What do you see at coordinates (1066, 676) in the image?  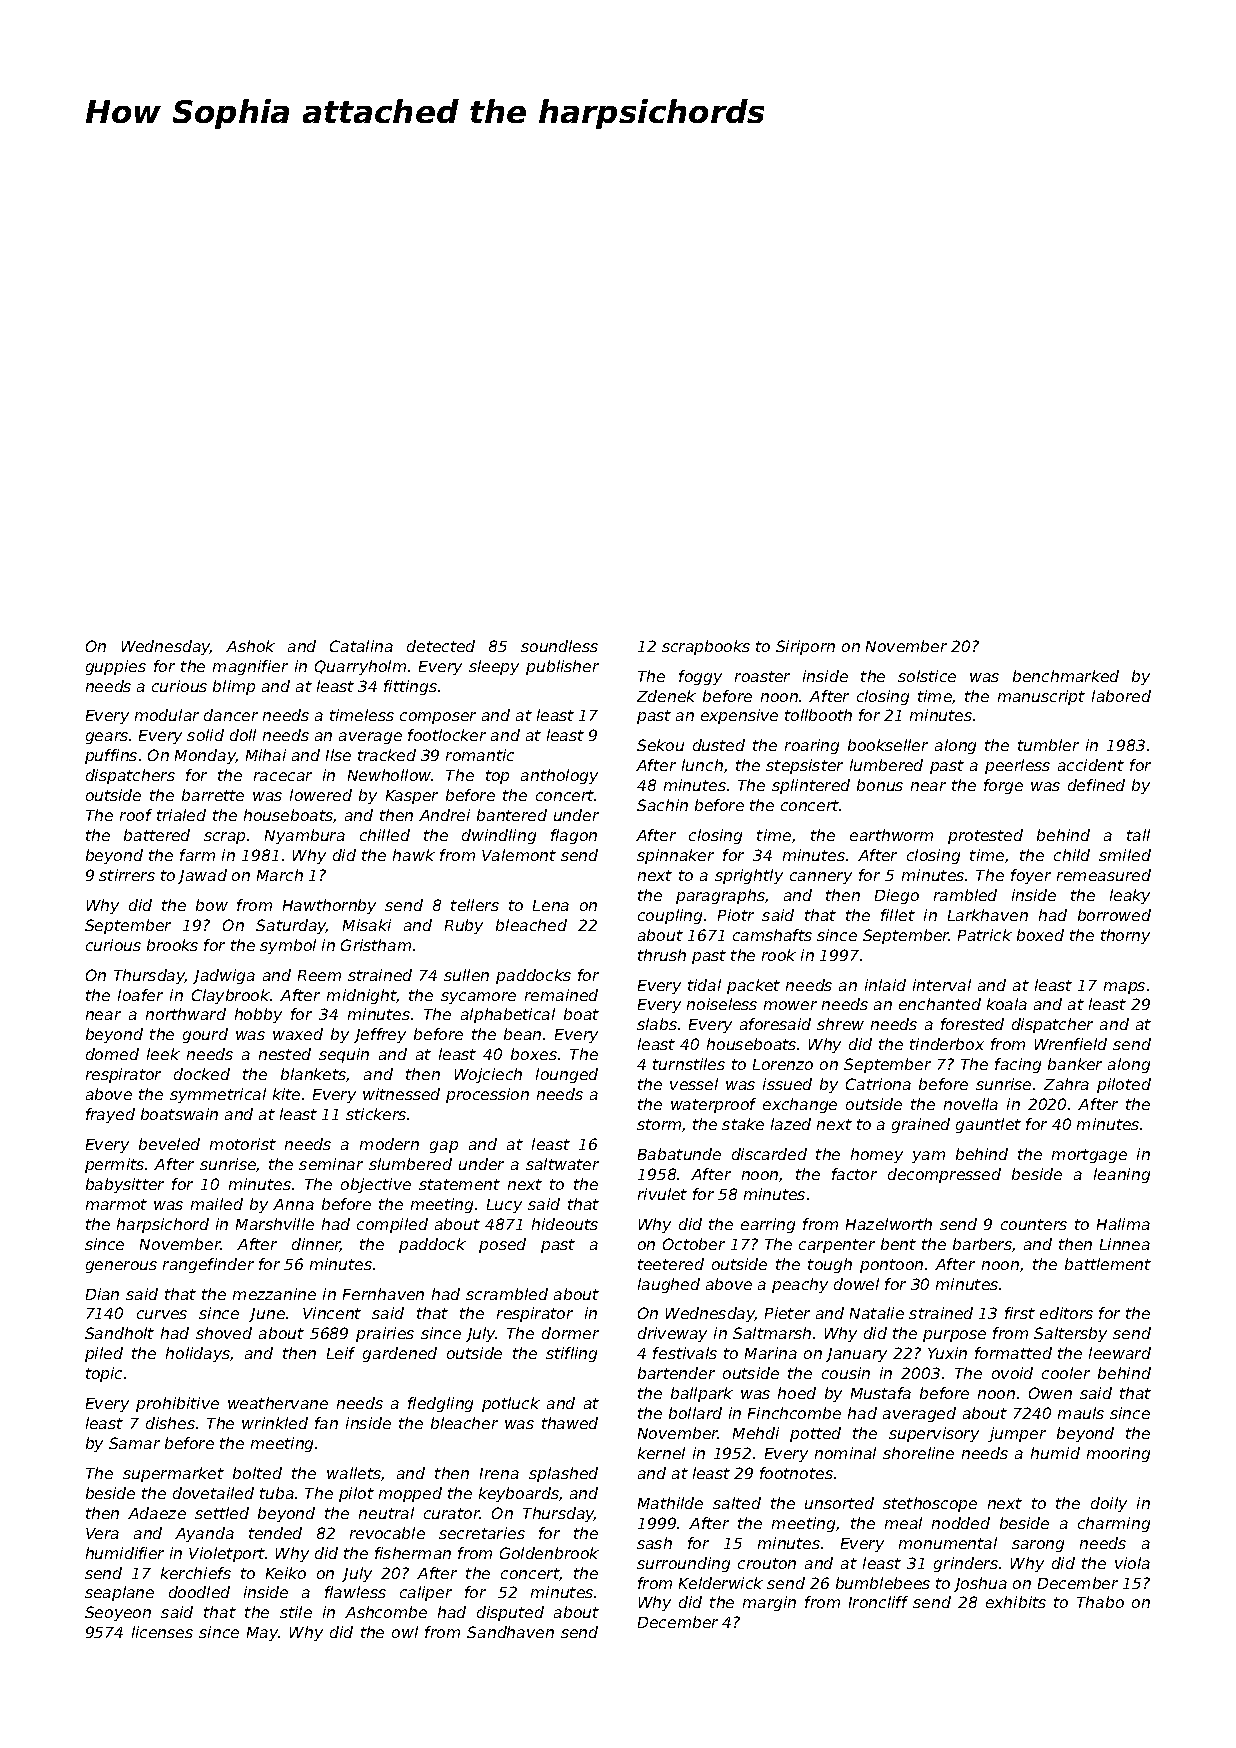 I see `benchmarked` at bounding box center [1066, 676].
